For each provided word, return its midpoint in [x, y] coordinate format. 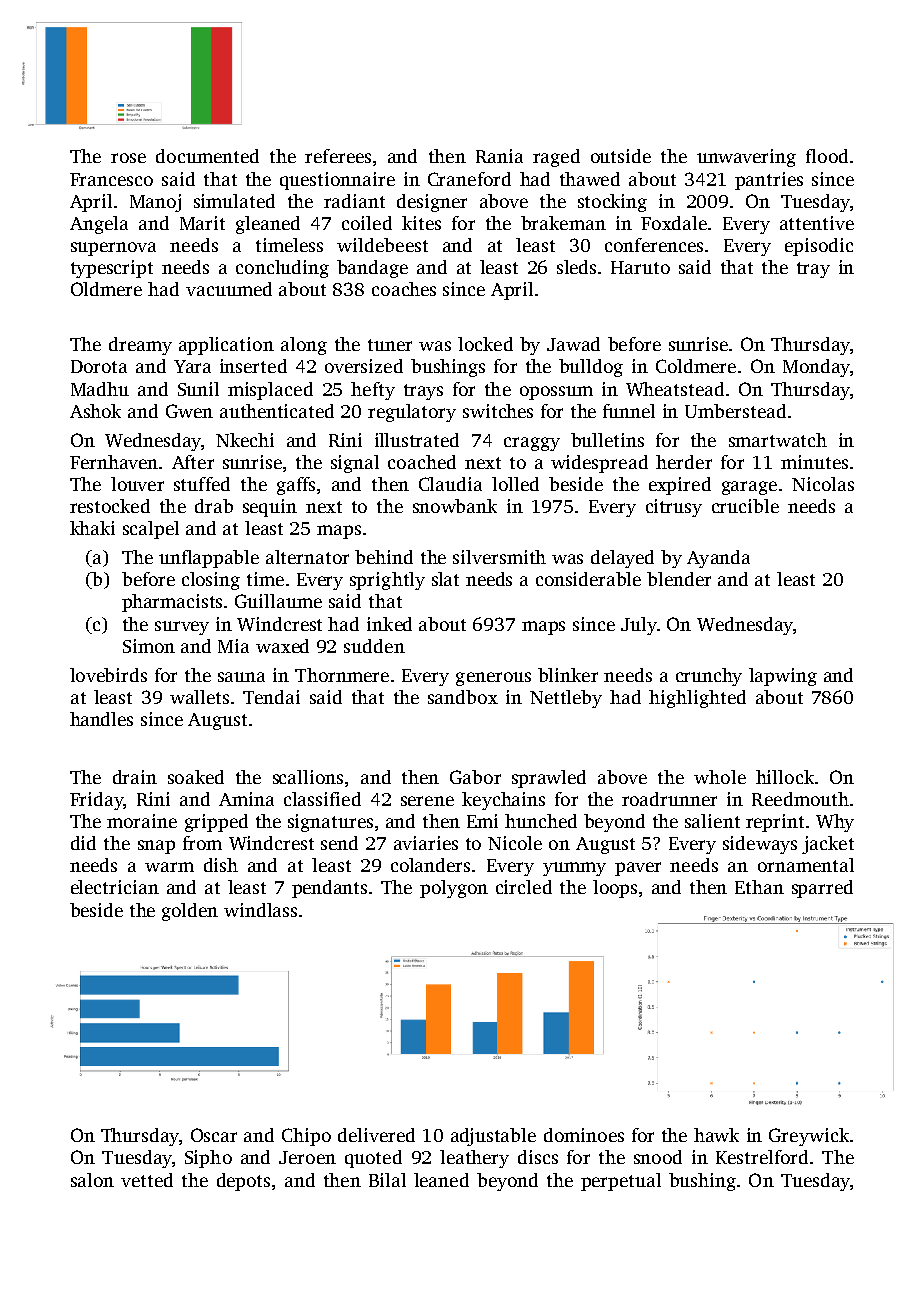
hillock [785, 777]
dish [221, 865]
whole [720, 777]
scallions [308, 777]
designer [432, 203]
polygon [454, 889]
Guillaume [278, 601]
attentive [817, 223]
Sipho [208, 1159]
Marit [202, 223]
